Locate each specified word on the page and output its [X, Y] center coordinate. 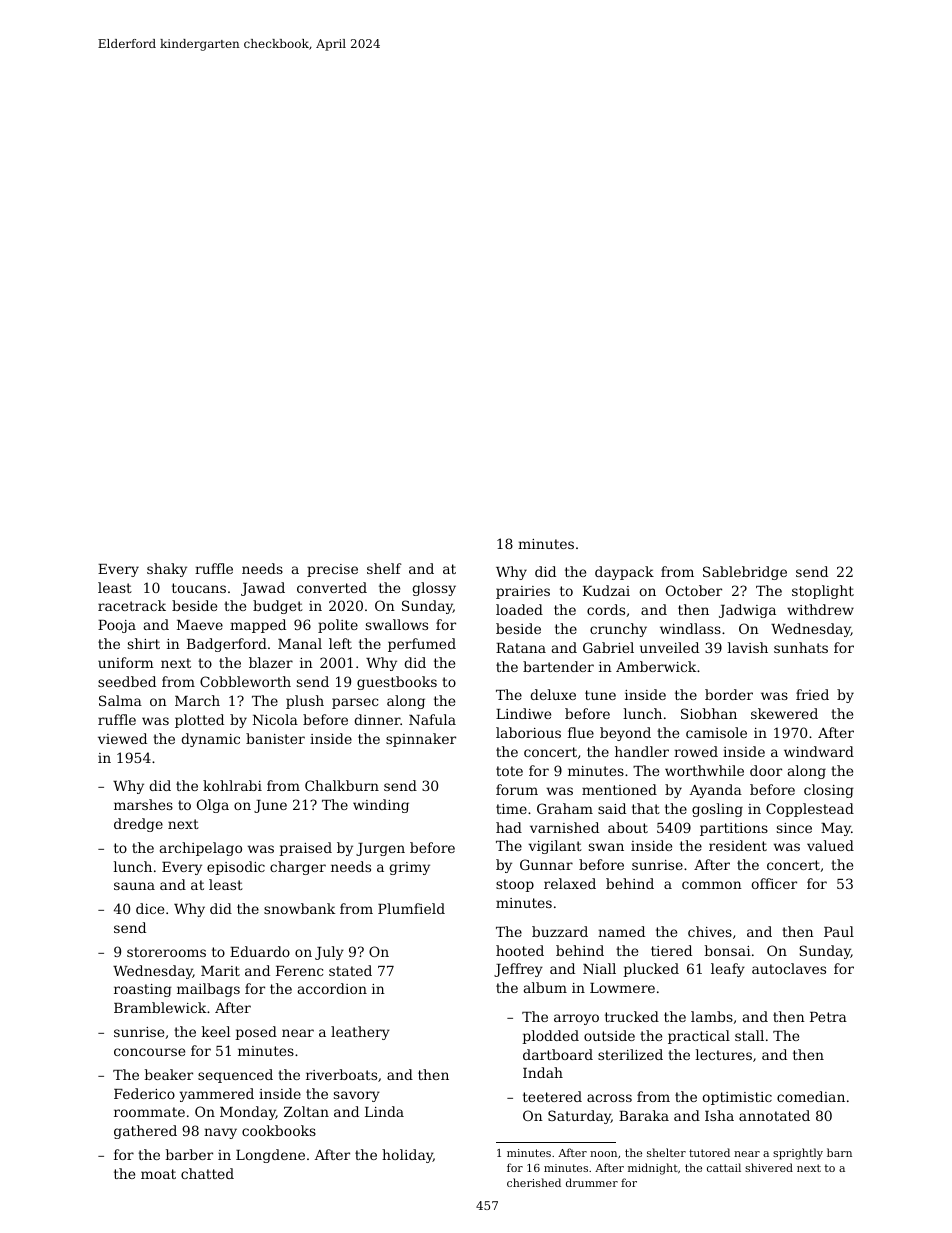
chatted [207, 1173]
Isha [719, 1115]
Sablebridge [745, 573]
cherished [534, 1182]
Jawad [263, 589]
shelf [384, 568]
